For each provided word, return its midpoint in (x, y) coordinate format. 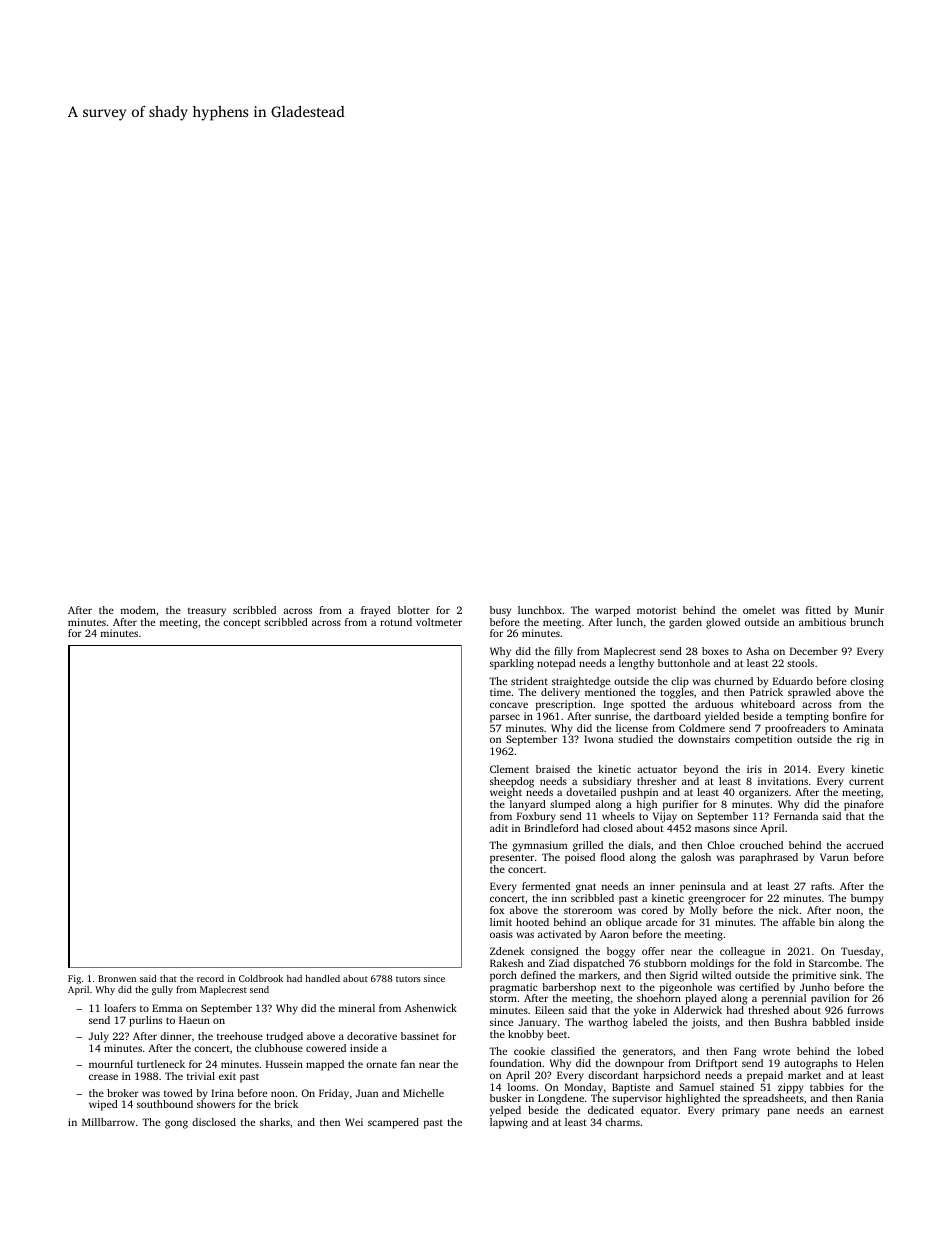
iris (754, 769)
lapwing (509, 1123)
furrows (865, 1010)
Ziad (559, 963)
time (500, 692)
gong (176, 1124)
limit (501, 922)
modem (138, 610)
